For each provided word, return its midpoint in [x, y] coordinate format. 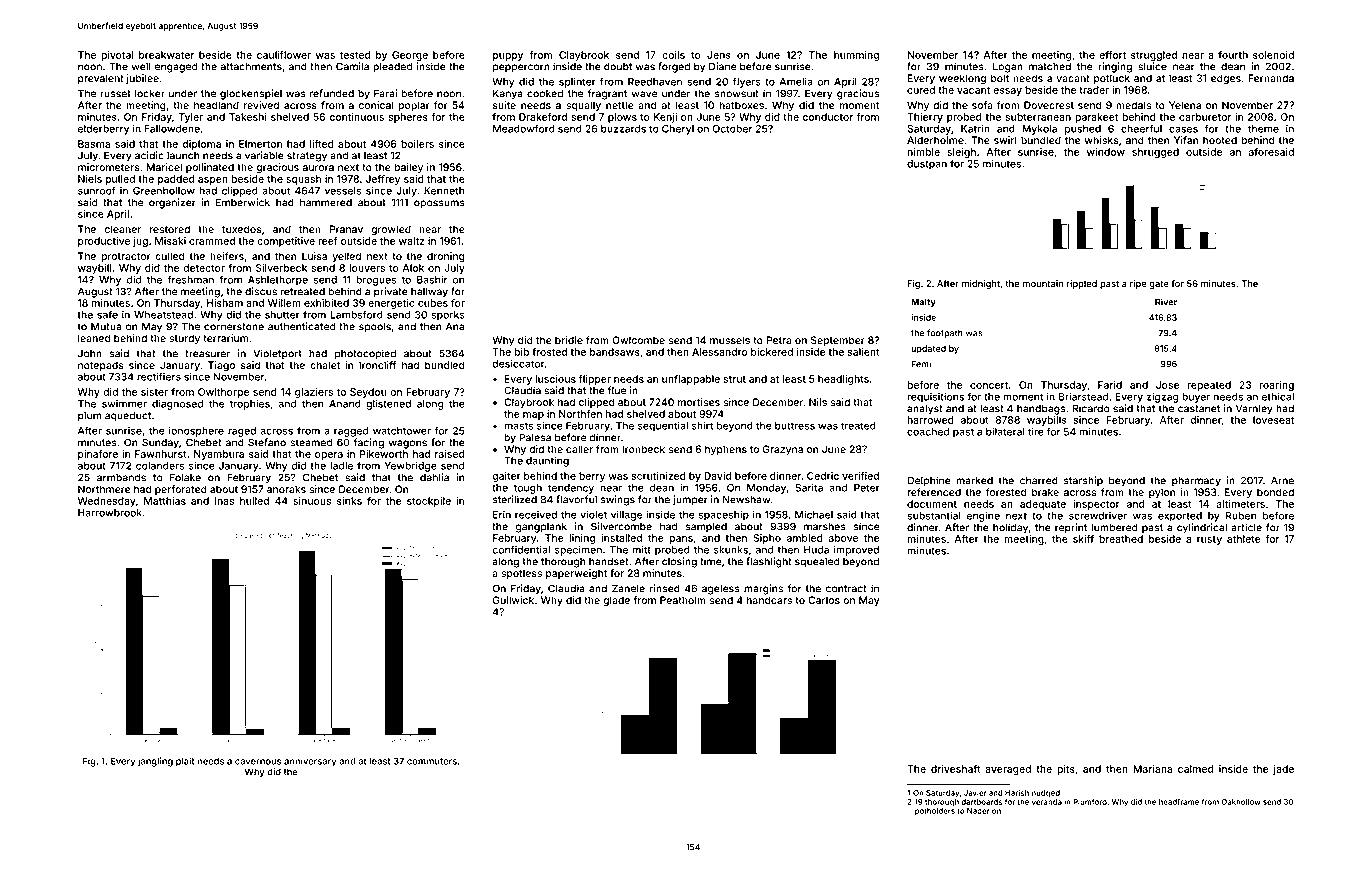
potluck [1112, 79]
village [626, 515]
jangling [155, 762]
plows [622, 118]
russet [115, 94]
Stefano [267, 442]
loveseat [1273, 420]
